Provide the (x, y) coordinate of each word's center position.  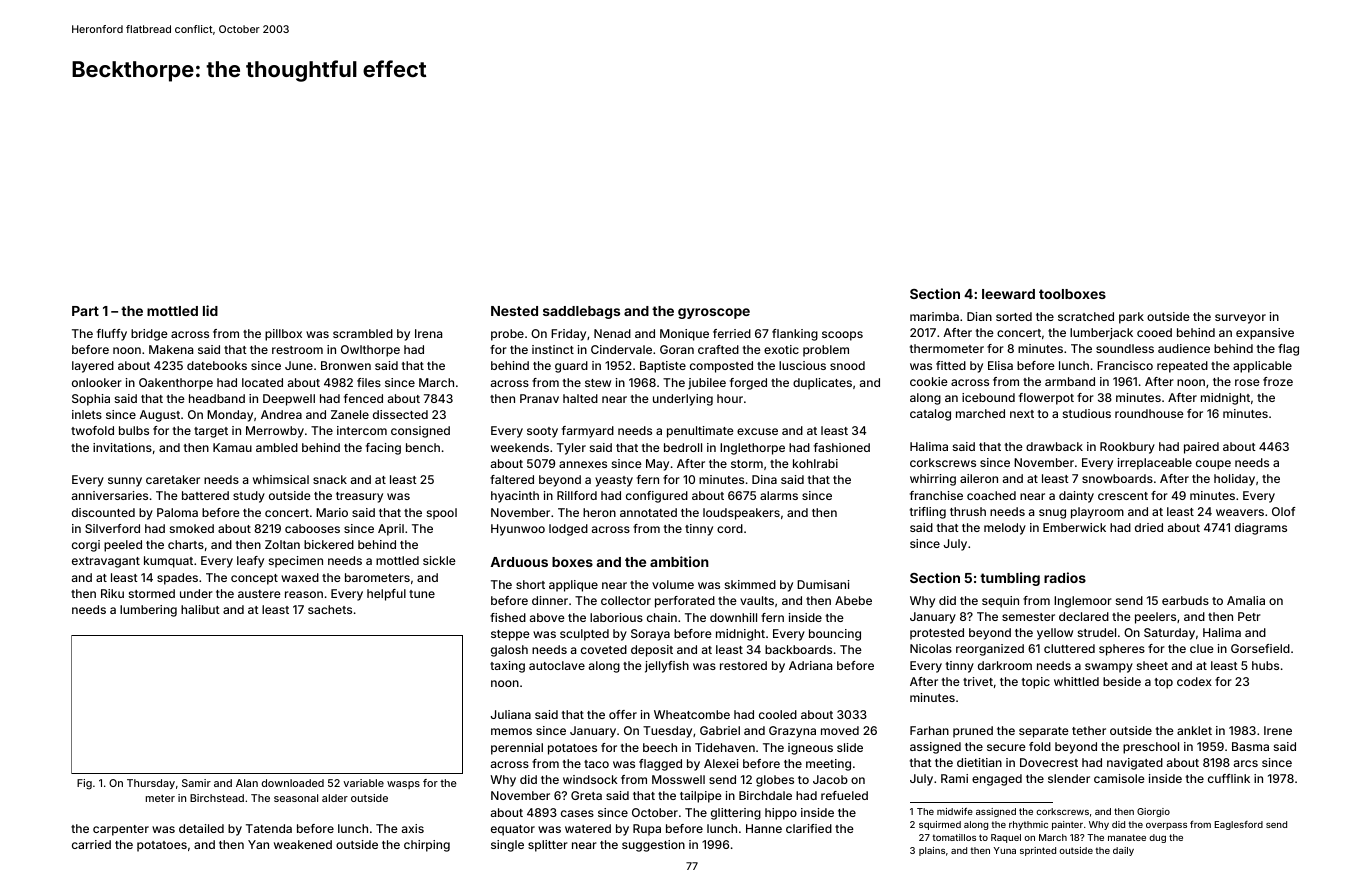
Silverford (112, 528)
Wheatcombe (692, 714)
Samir (196, 783)
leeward (1008, 294)
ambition (679, 561)
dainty (1076, 497)
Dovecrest (1049, 762)
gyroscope (714, 313)
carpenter (121, 830)
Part (85, 311)
